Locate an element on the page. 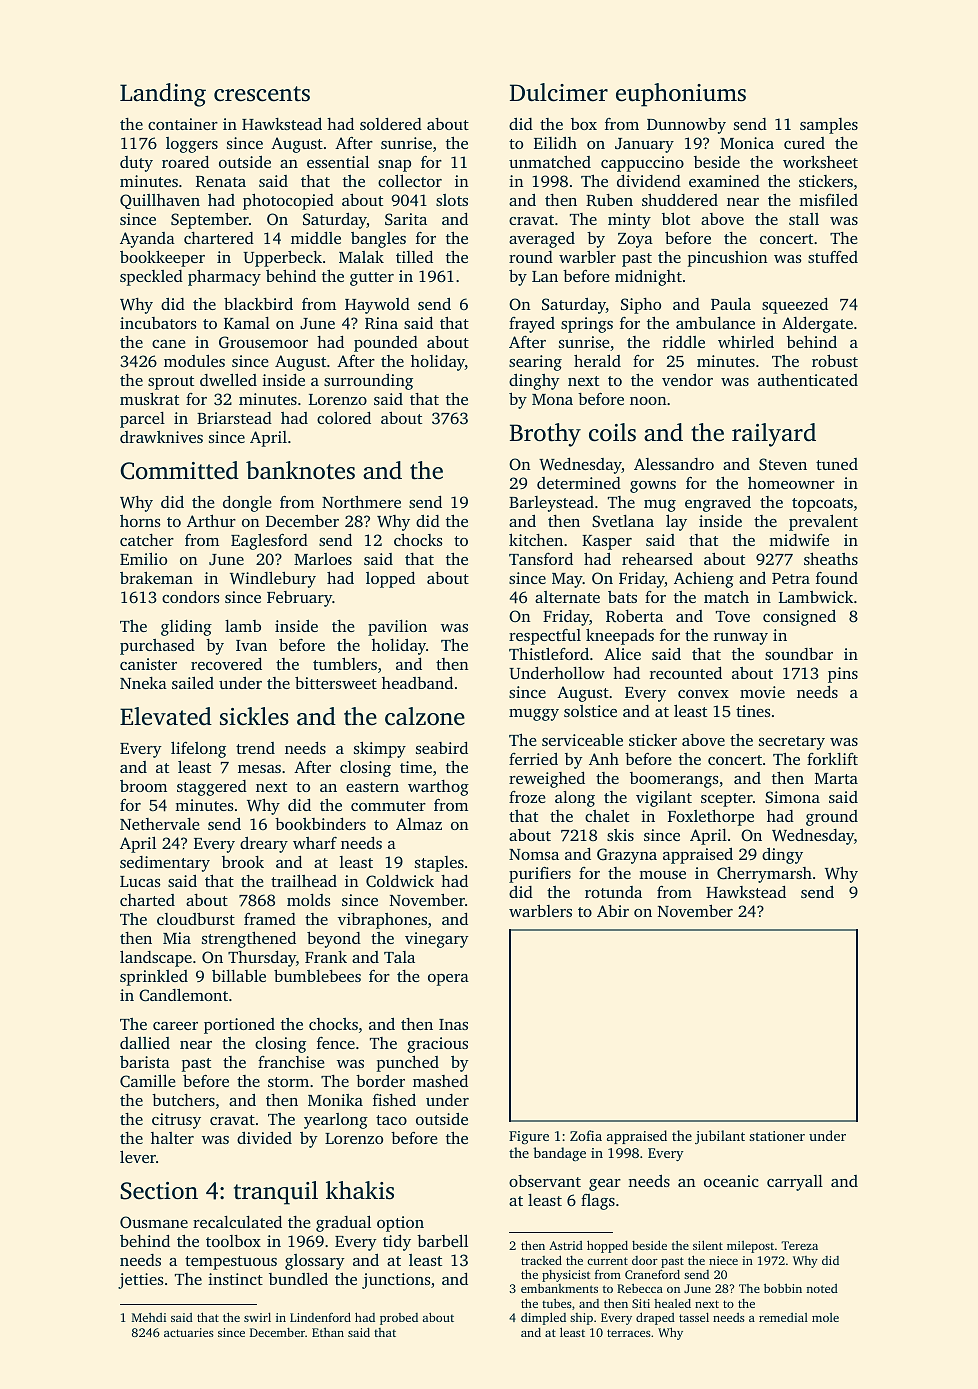 Image resolution: width=978 pixels, height=1389 pixels. Arthur is located at coordinates (211, 520).
